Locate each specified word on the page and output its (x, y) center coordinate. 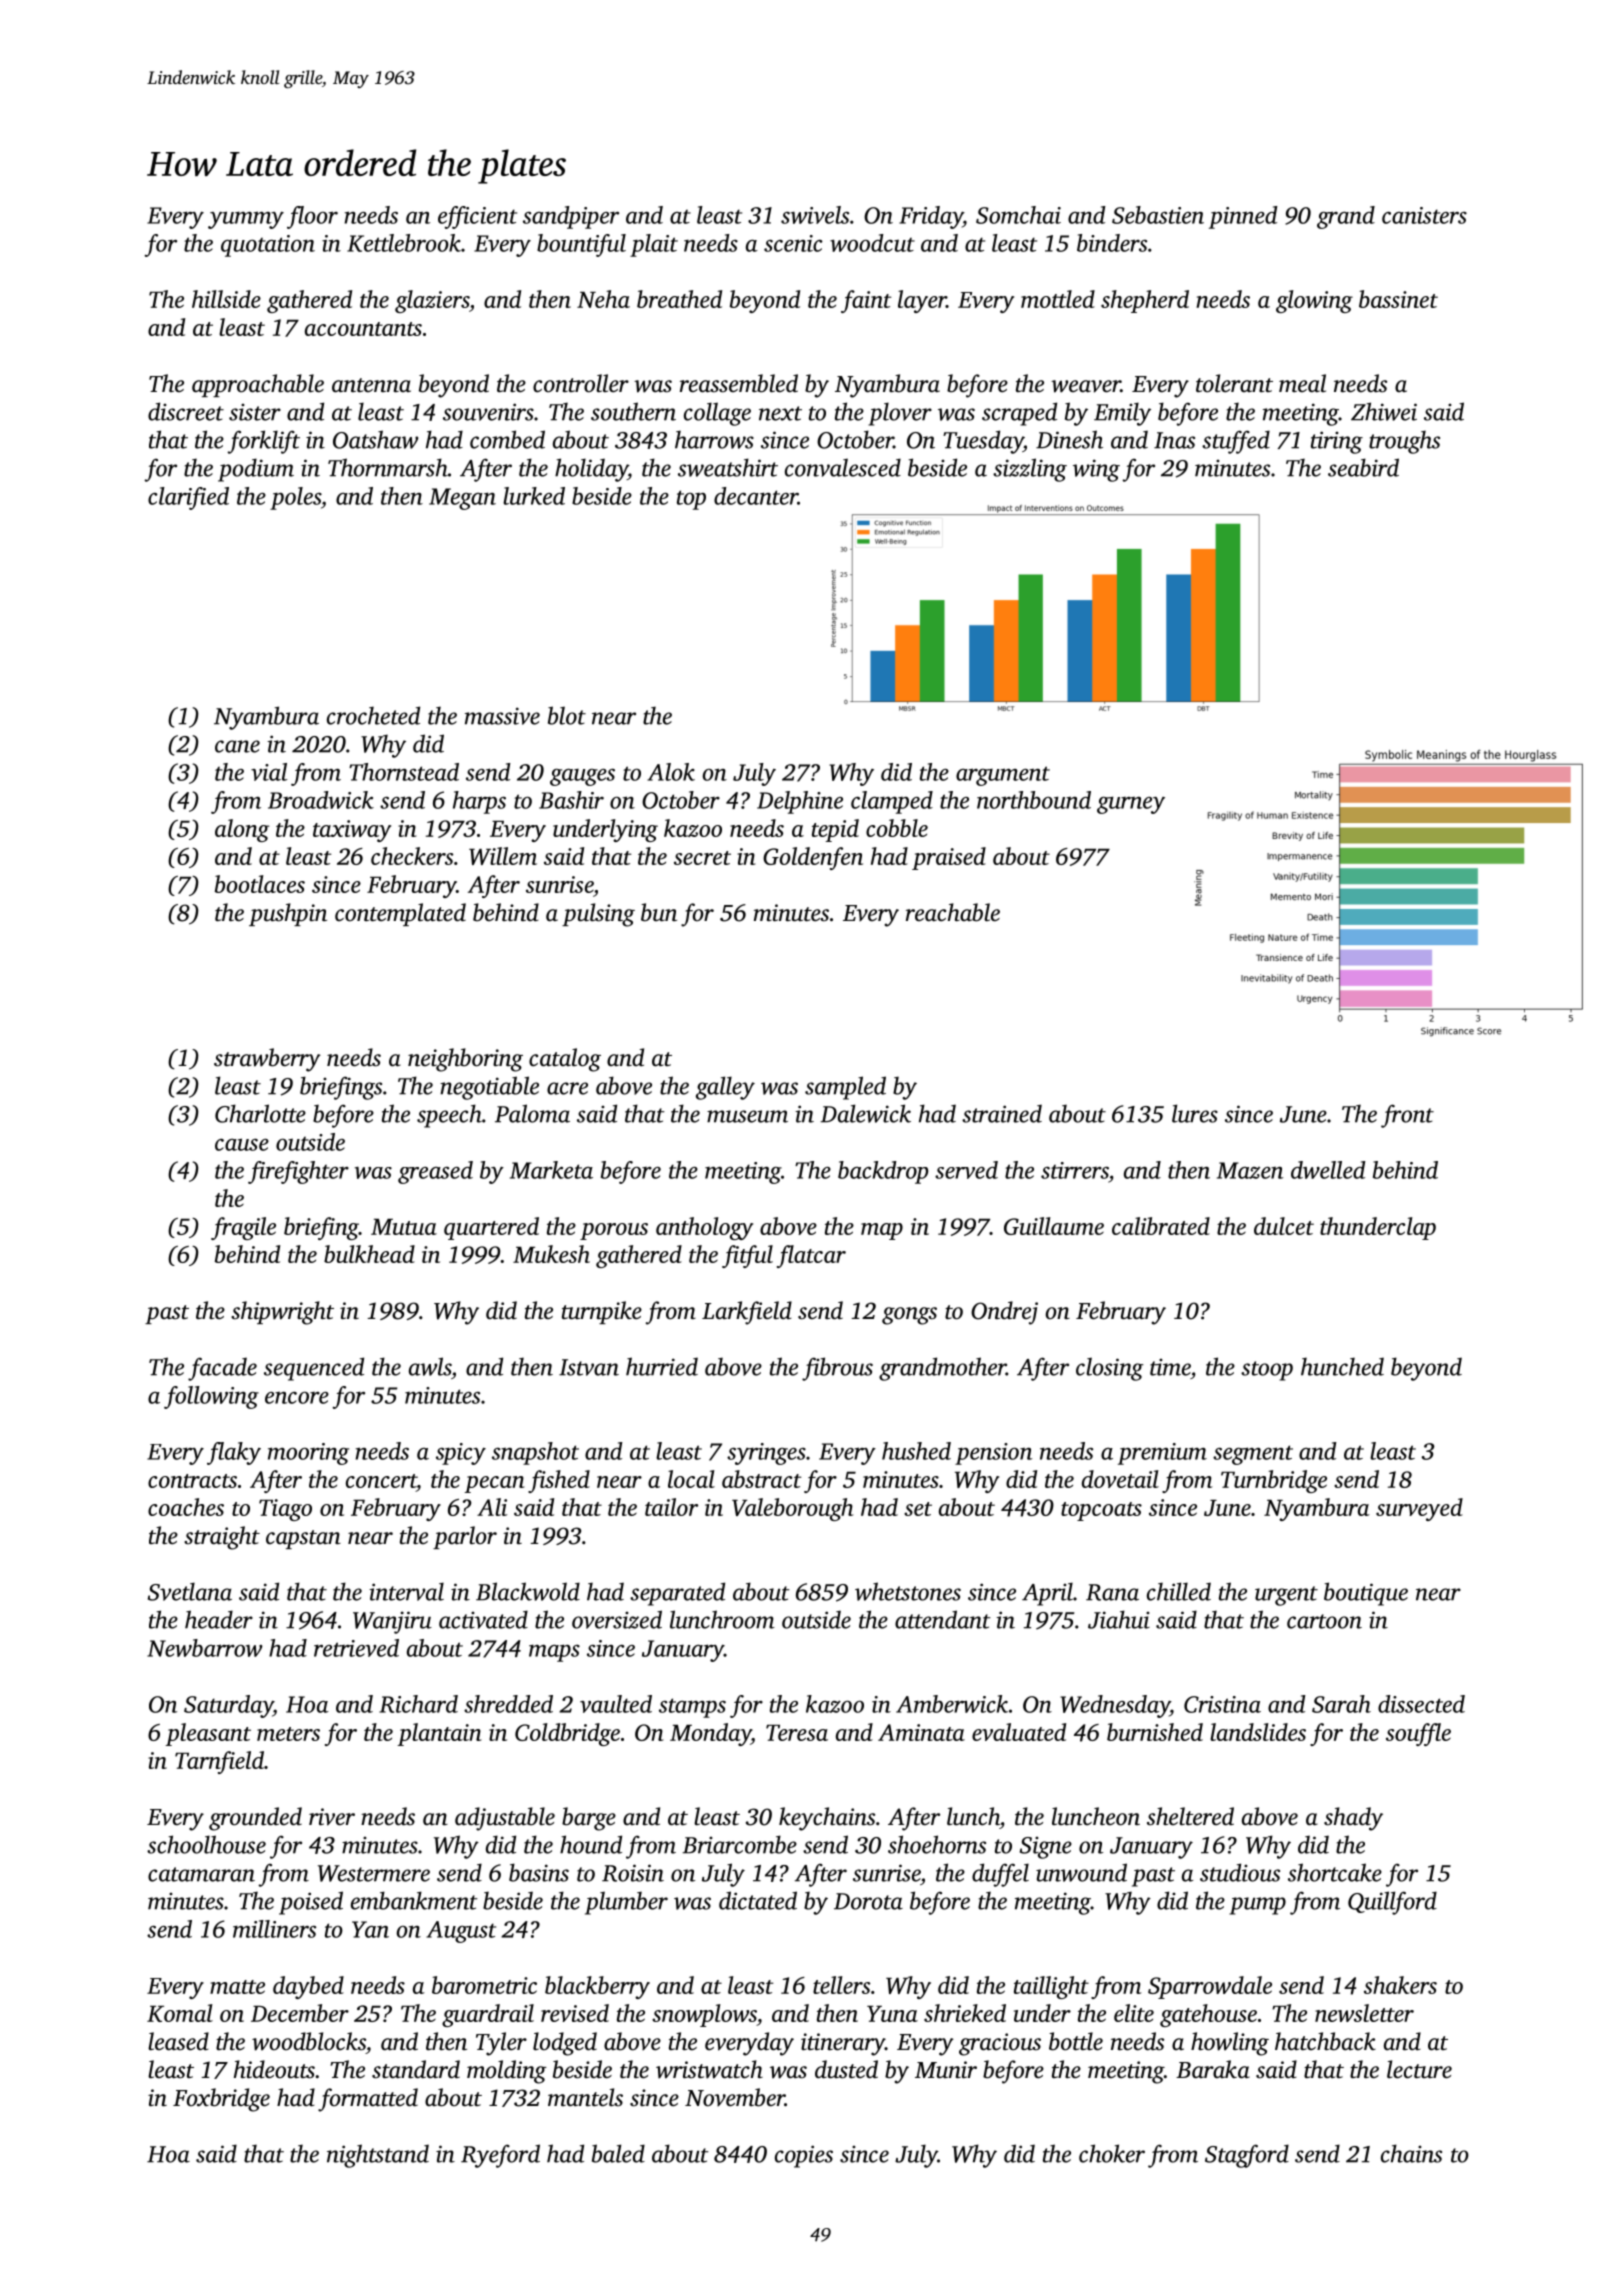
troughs (1404, 442)
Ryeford (500, 2156)
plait (654, 245)
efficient (477, 217)
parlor (465, 1537)
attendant (943, 1619)
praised (949, 858)
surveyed (1419, 1509)
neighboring (465, 1060)
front (1407, 1116)
